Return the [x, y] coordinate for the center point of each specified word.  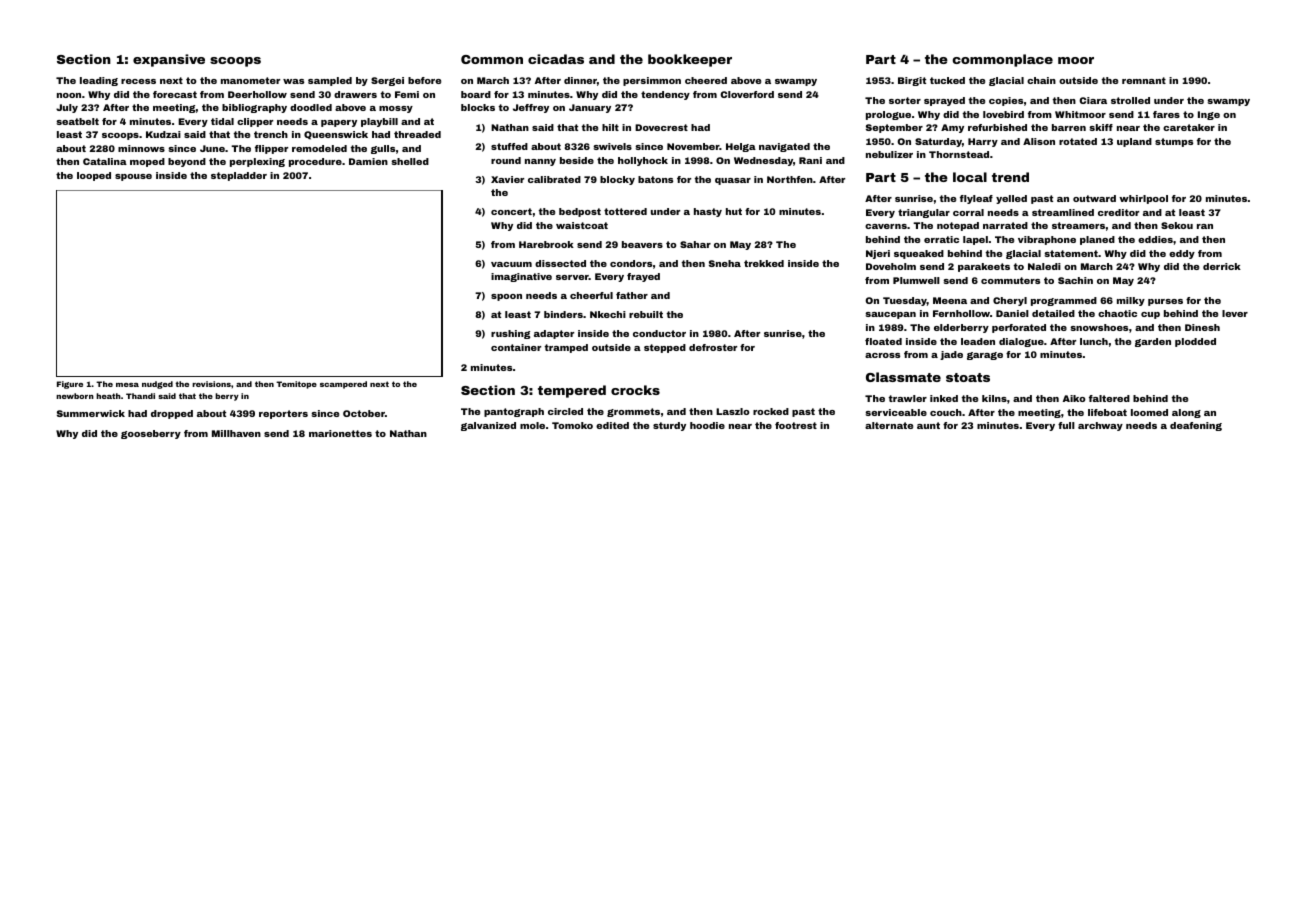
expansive [169, 60]
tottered [625, 211]
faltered [1109, 398]
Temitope [296, 385]
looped [94, 176]
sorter [905, 100]
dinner [580, 80]
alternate [889, 425]
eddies [1155, 239]
